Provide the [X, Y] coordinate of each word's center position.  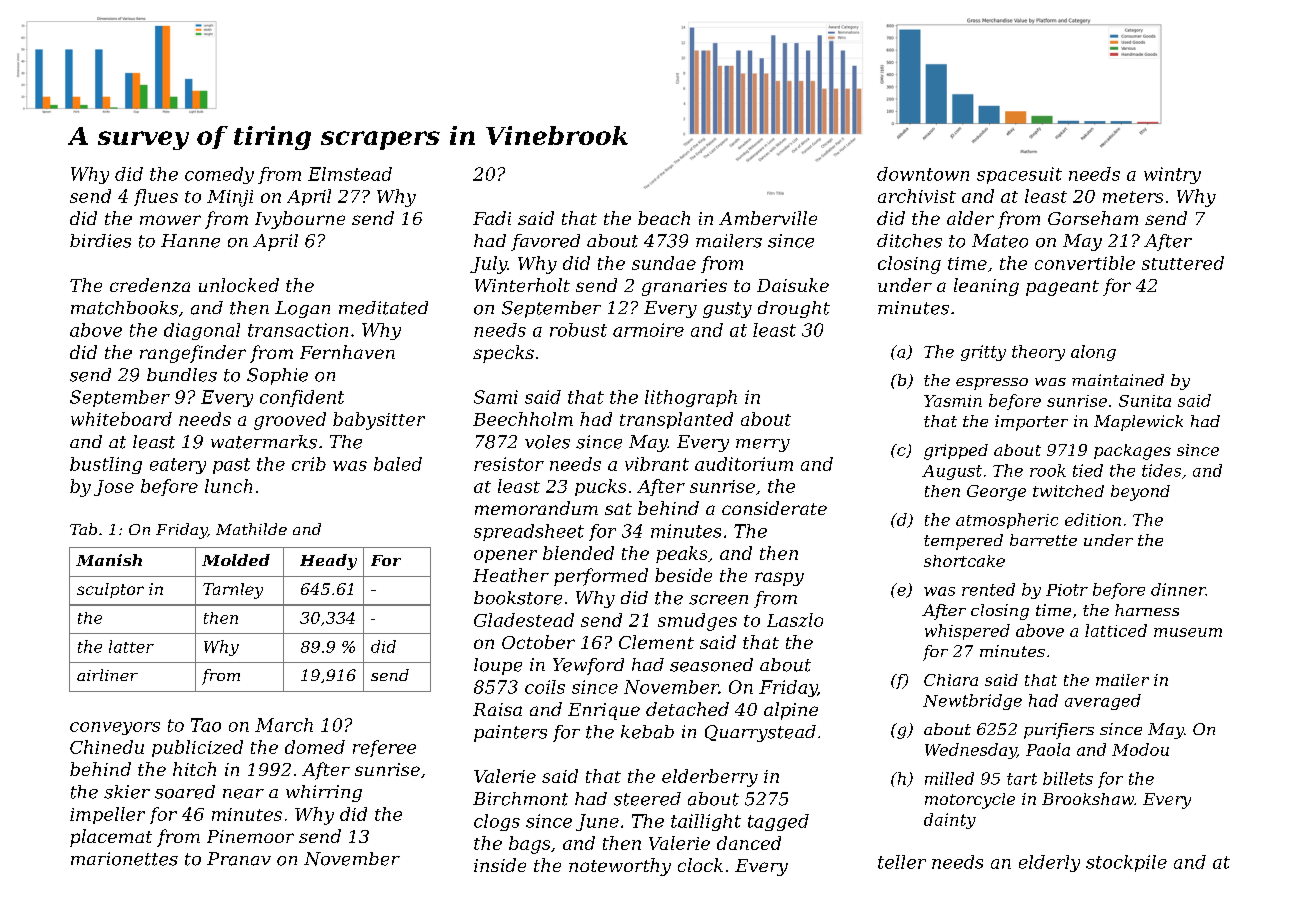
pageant [1062, 288]
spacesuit [1019, 175]
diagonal [202, 331]
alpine [791, 711]
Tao [206, 725]
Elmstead [350, 174]
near [243, 794]
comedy [219, 175]
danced [749, 843]
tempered [963, 542]
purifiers [1059, 731]
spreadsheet [529, 532]
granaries [684, 287]
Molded [236, 560]
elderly [1049, 863]
